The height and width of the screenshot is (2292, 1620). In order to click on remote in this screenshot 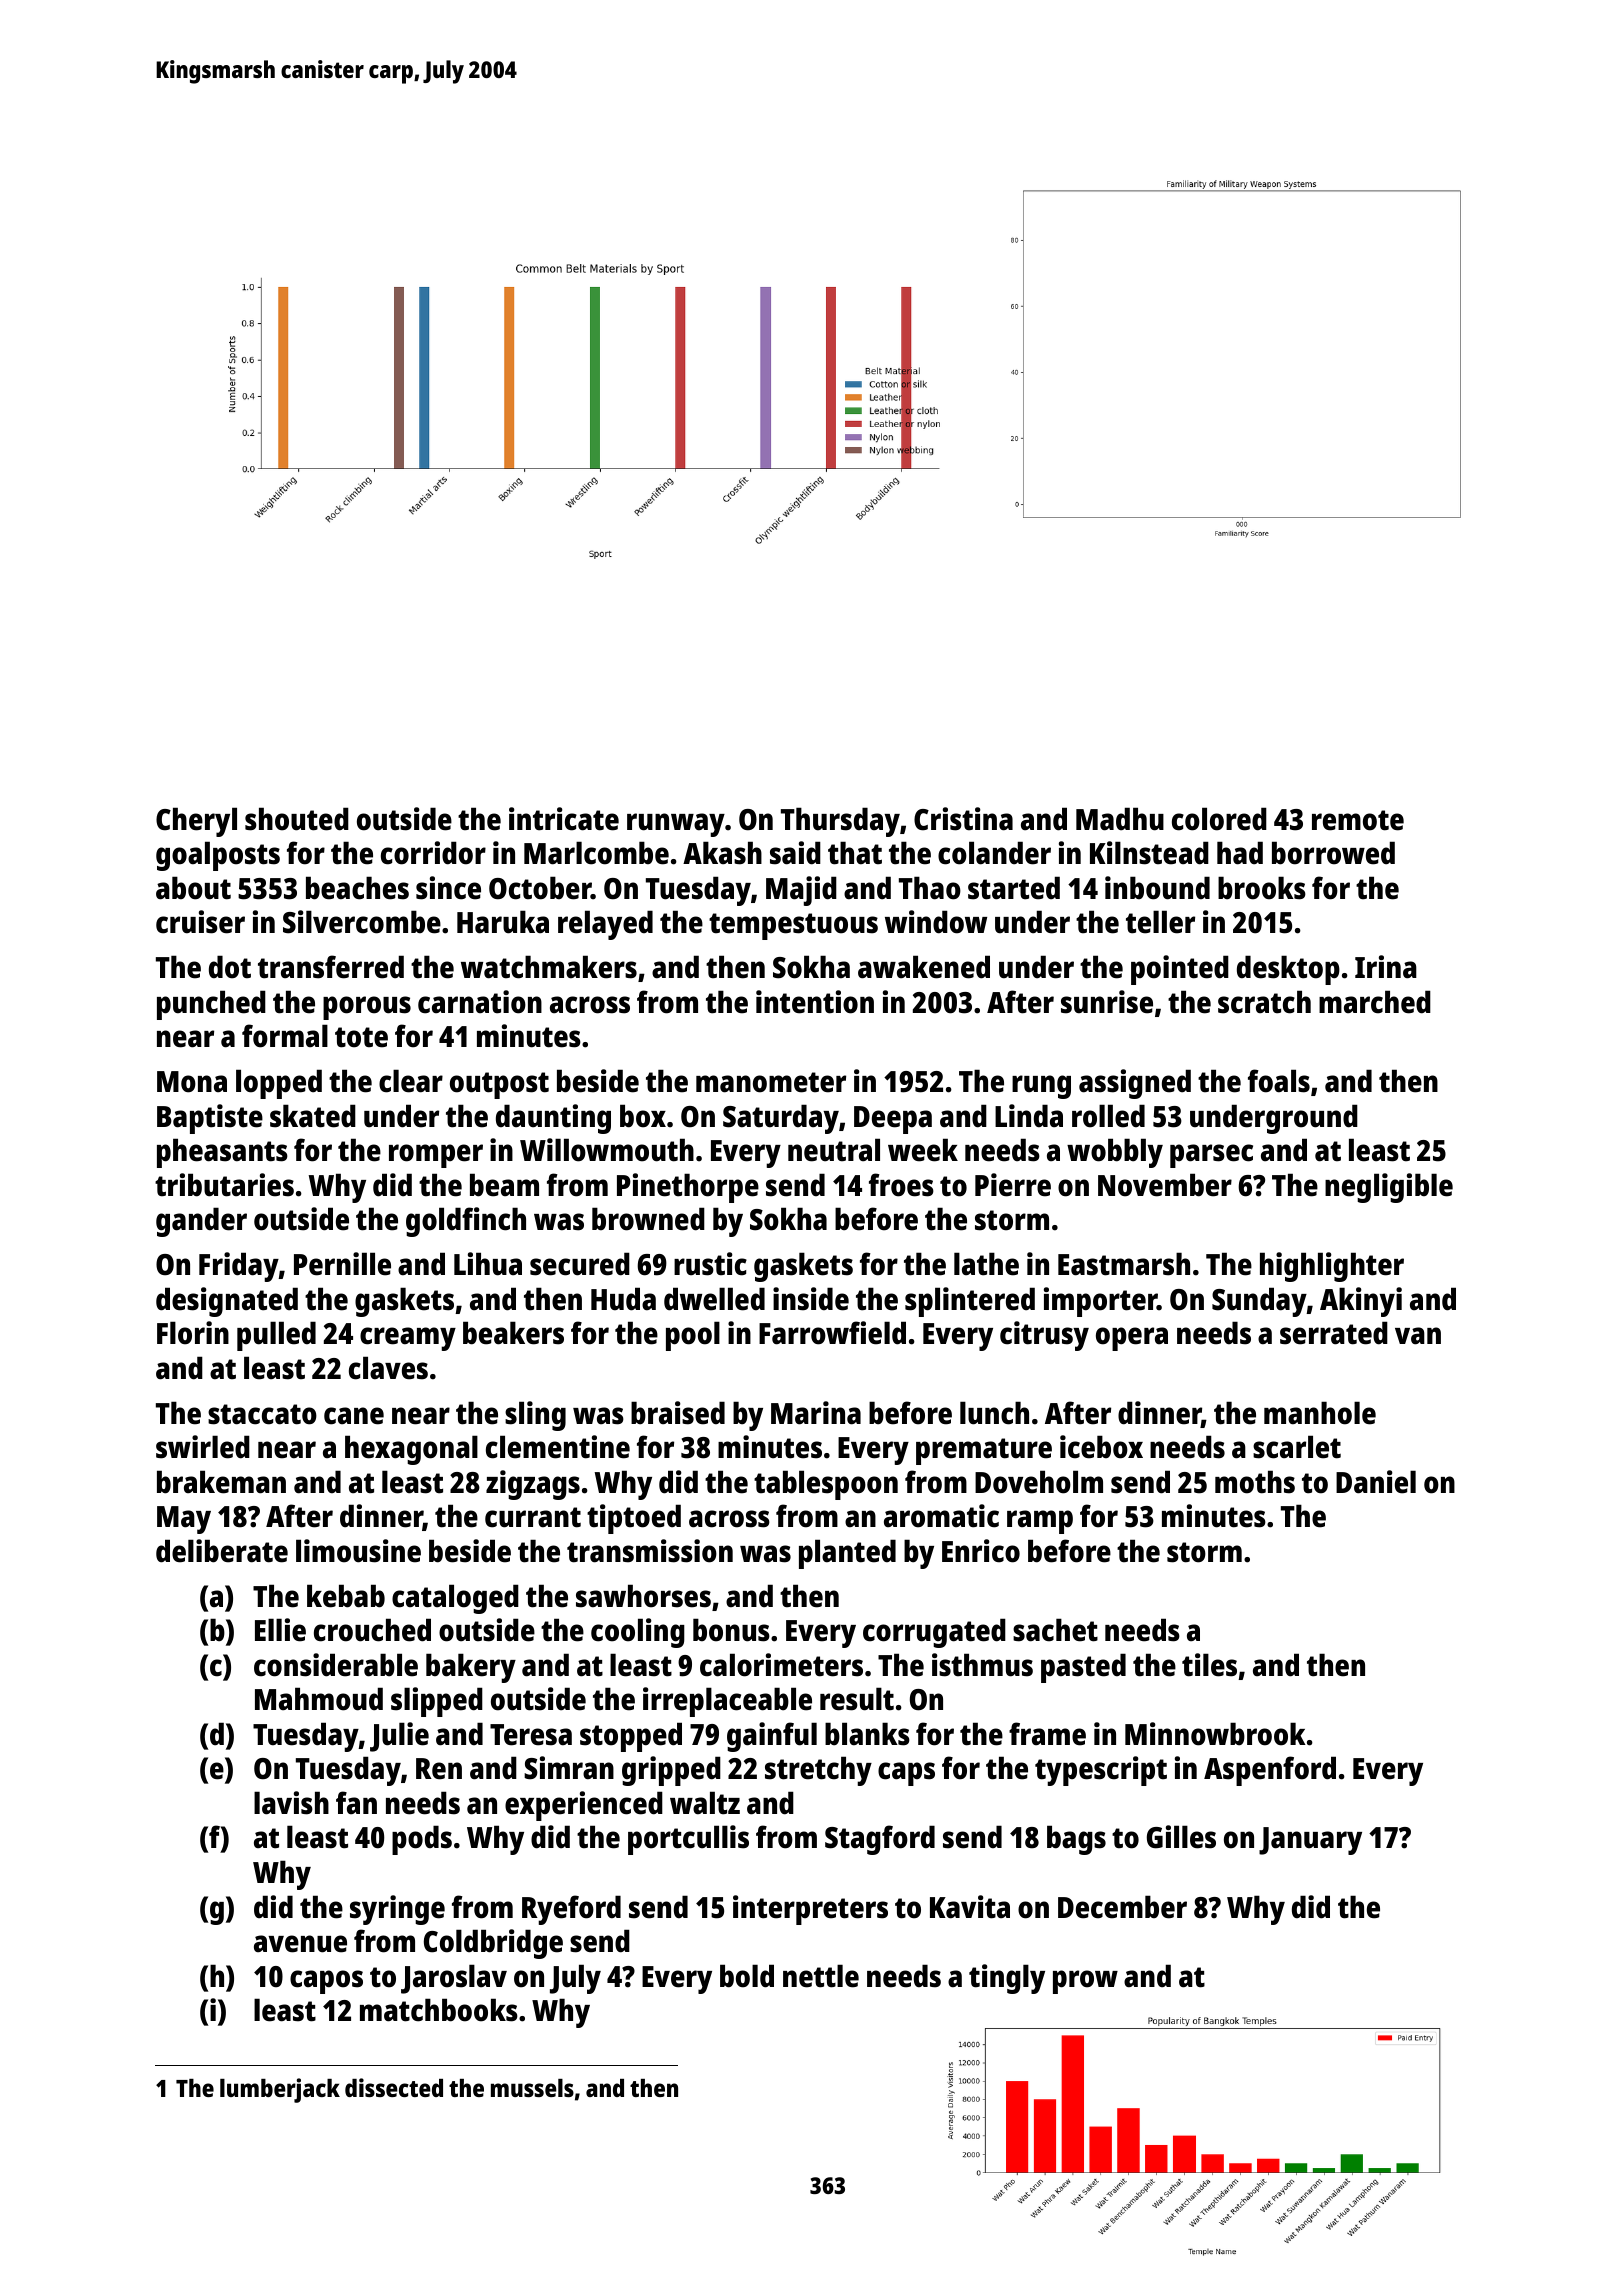, I will do `click(1358, 820)`.
